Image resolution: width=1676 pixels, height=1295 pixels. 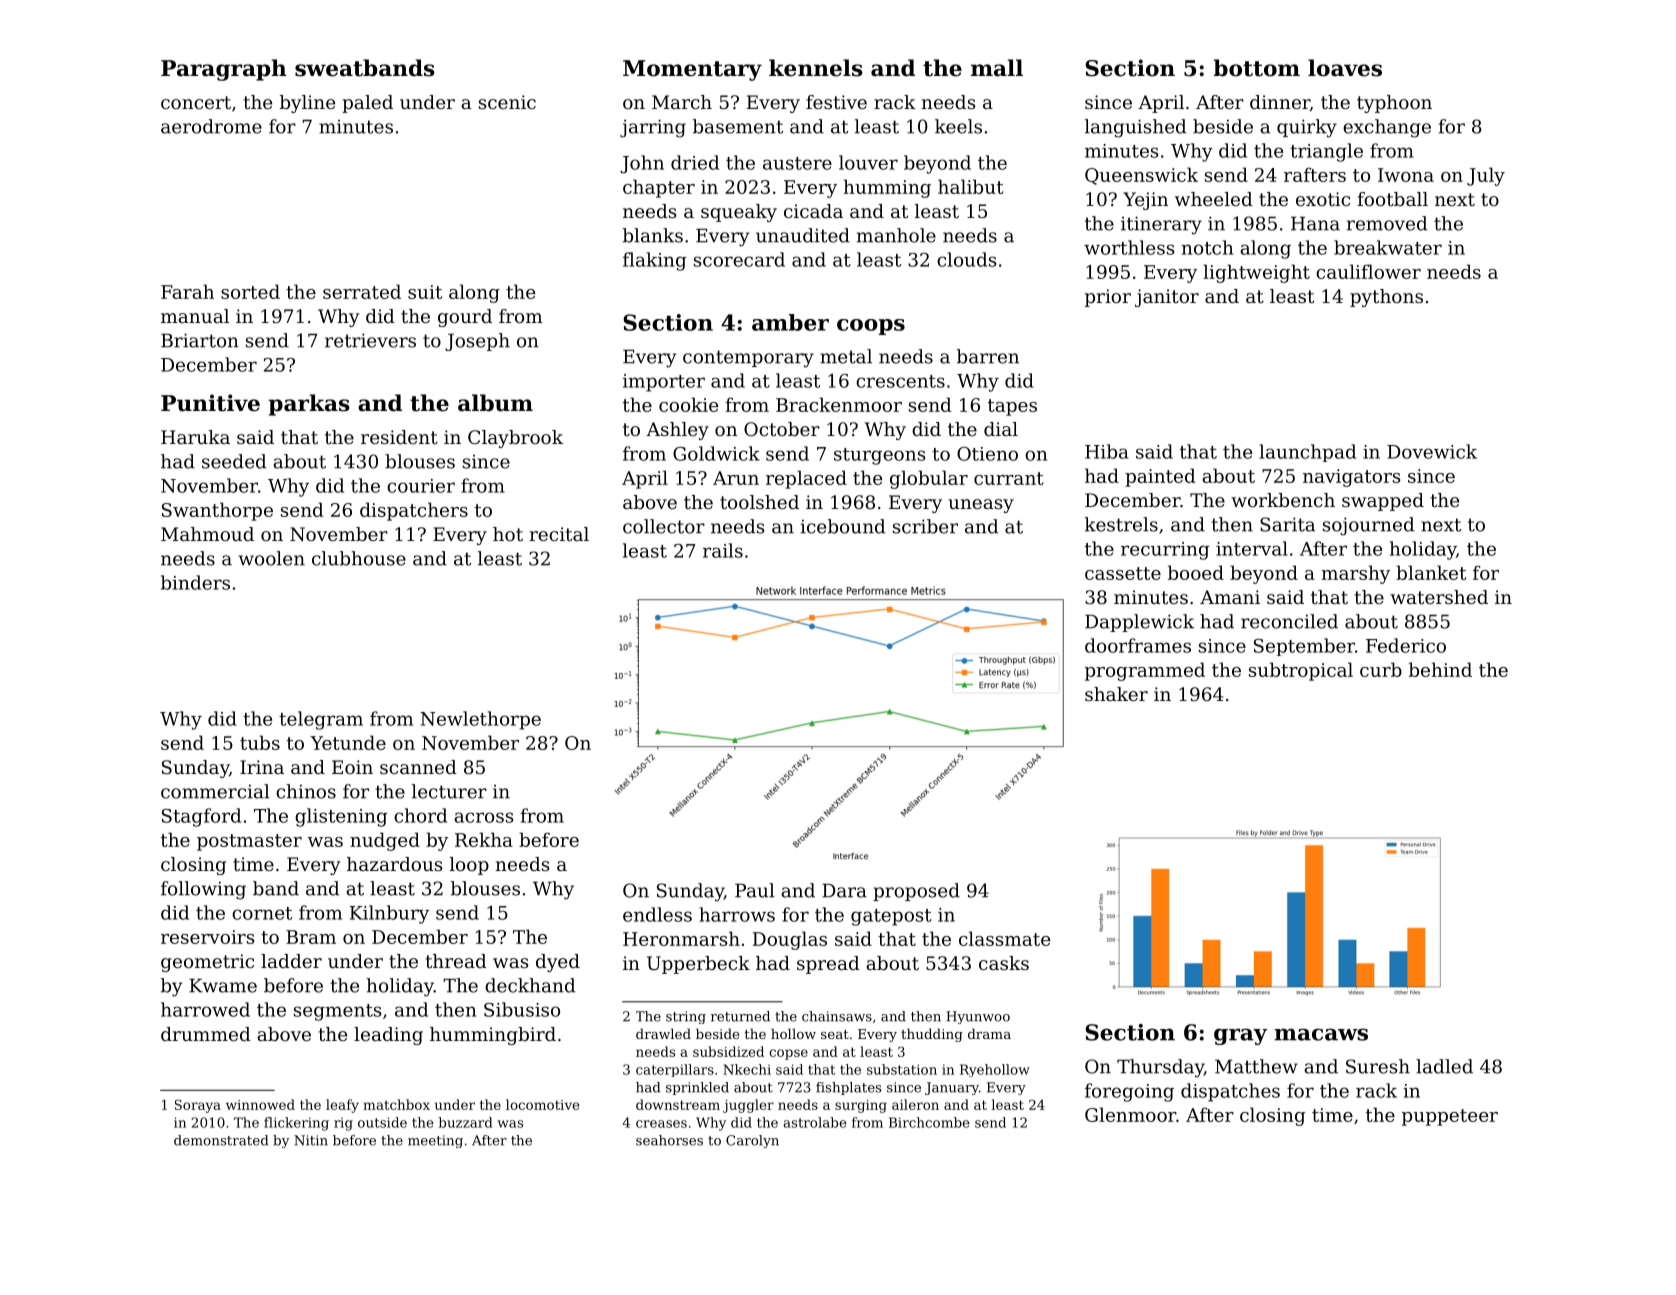 I want to click on Swanthorpe, so click(x=217, y=511).
